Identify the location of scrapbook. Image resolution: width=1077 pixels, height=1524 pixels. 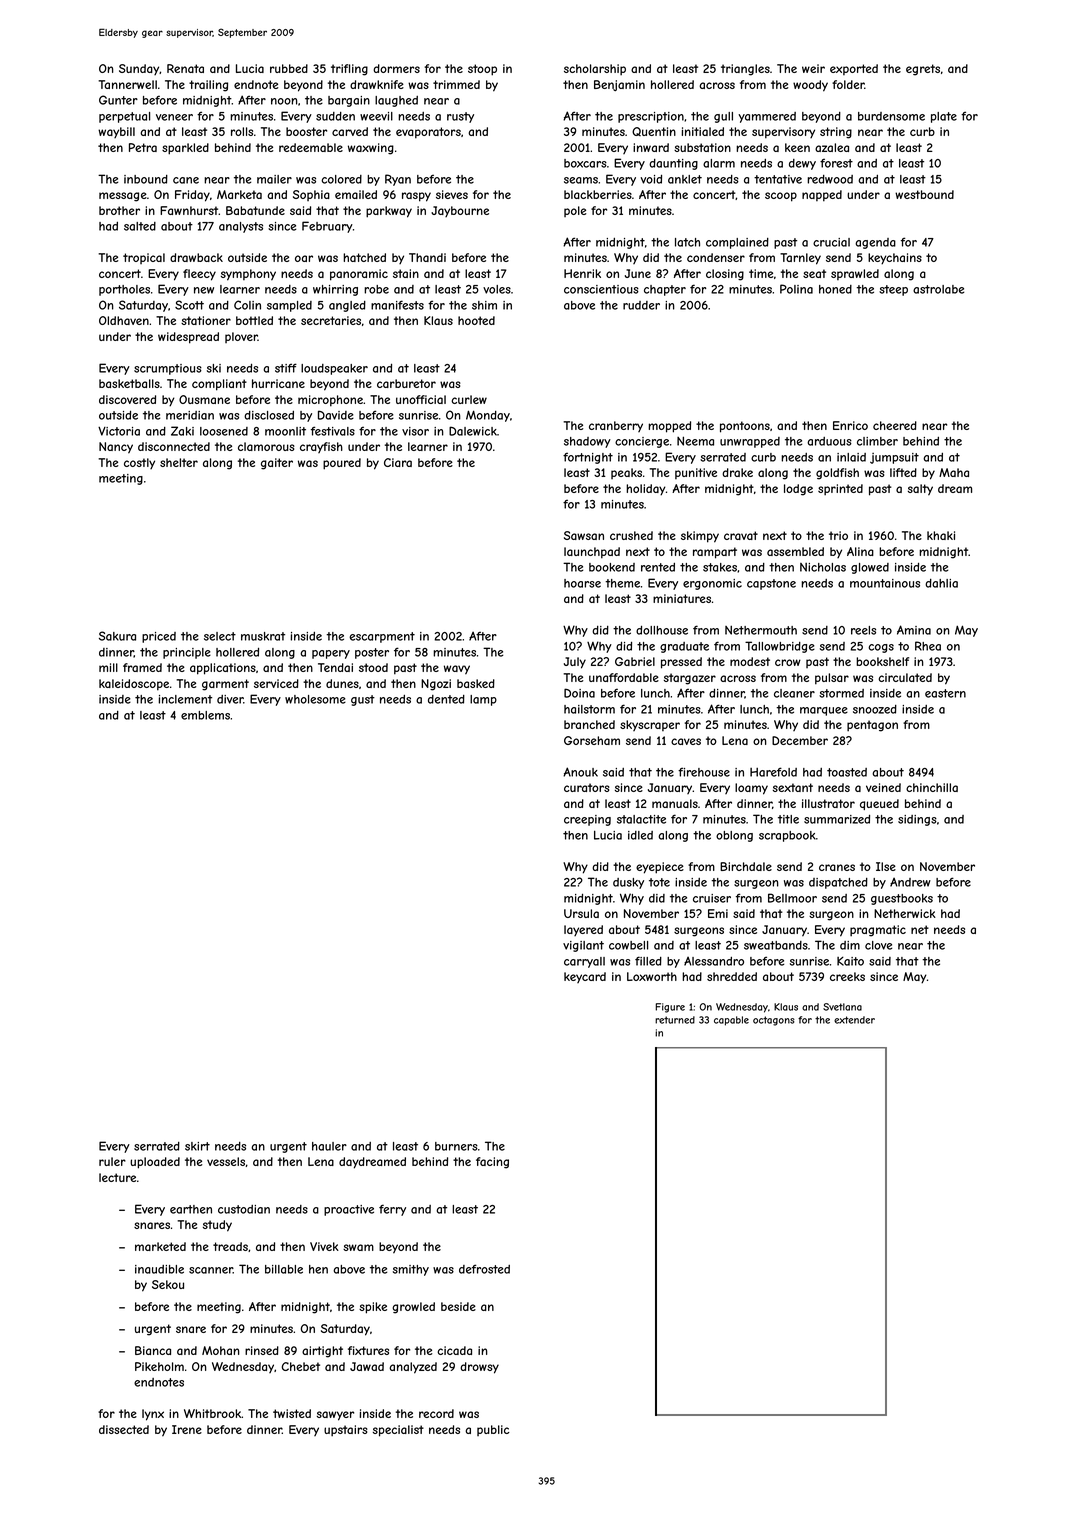
(787, 836).
